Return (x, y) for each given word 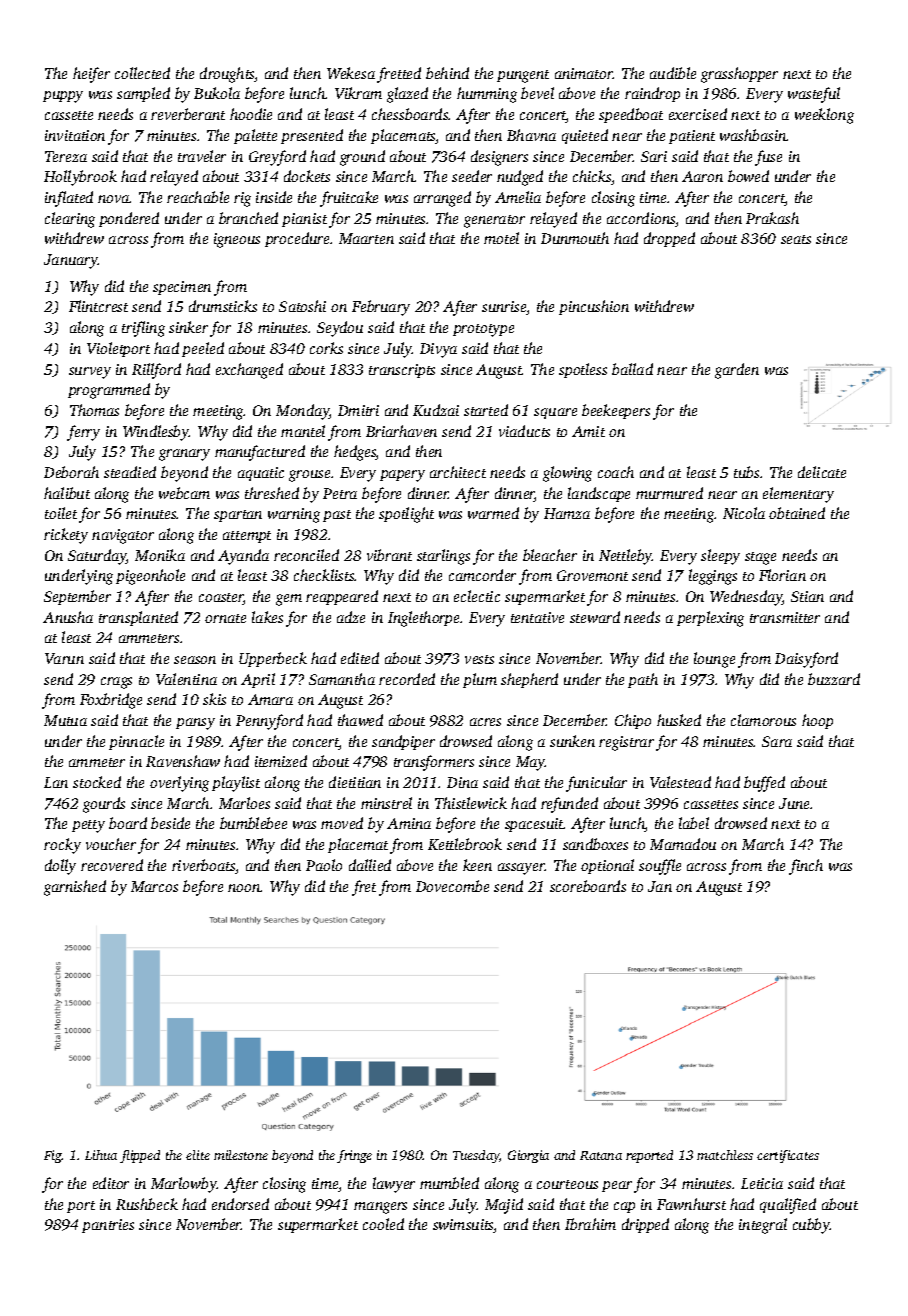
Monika (160, 555)
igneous (237, 240)
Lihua (101, 1155)
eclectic (477, 596)
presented (312, 136)
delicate (822, 472)
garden (737, 371)
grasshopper (739, 75)
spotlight (406, 515)
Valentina (186, 679)
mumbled (449, 1183)
